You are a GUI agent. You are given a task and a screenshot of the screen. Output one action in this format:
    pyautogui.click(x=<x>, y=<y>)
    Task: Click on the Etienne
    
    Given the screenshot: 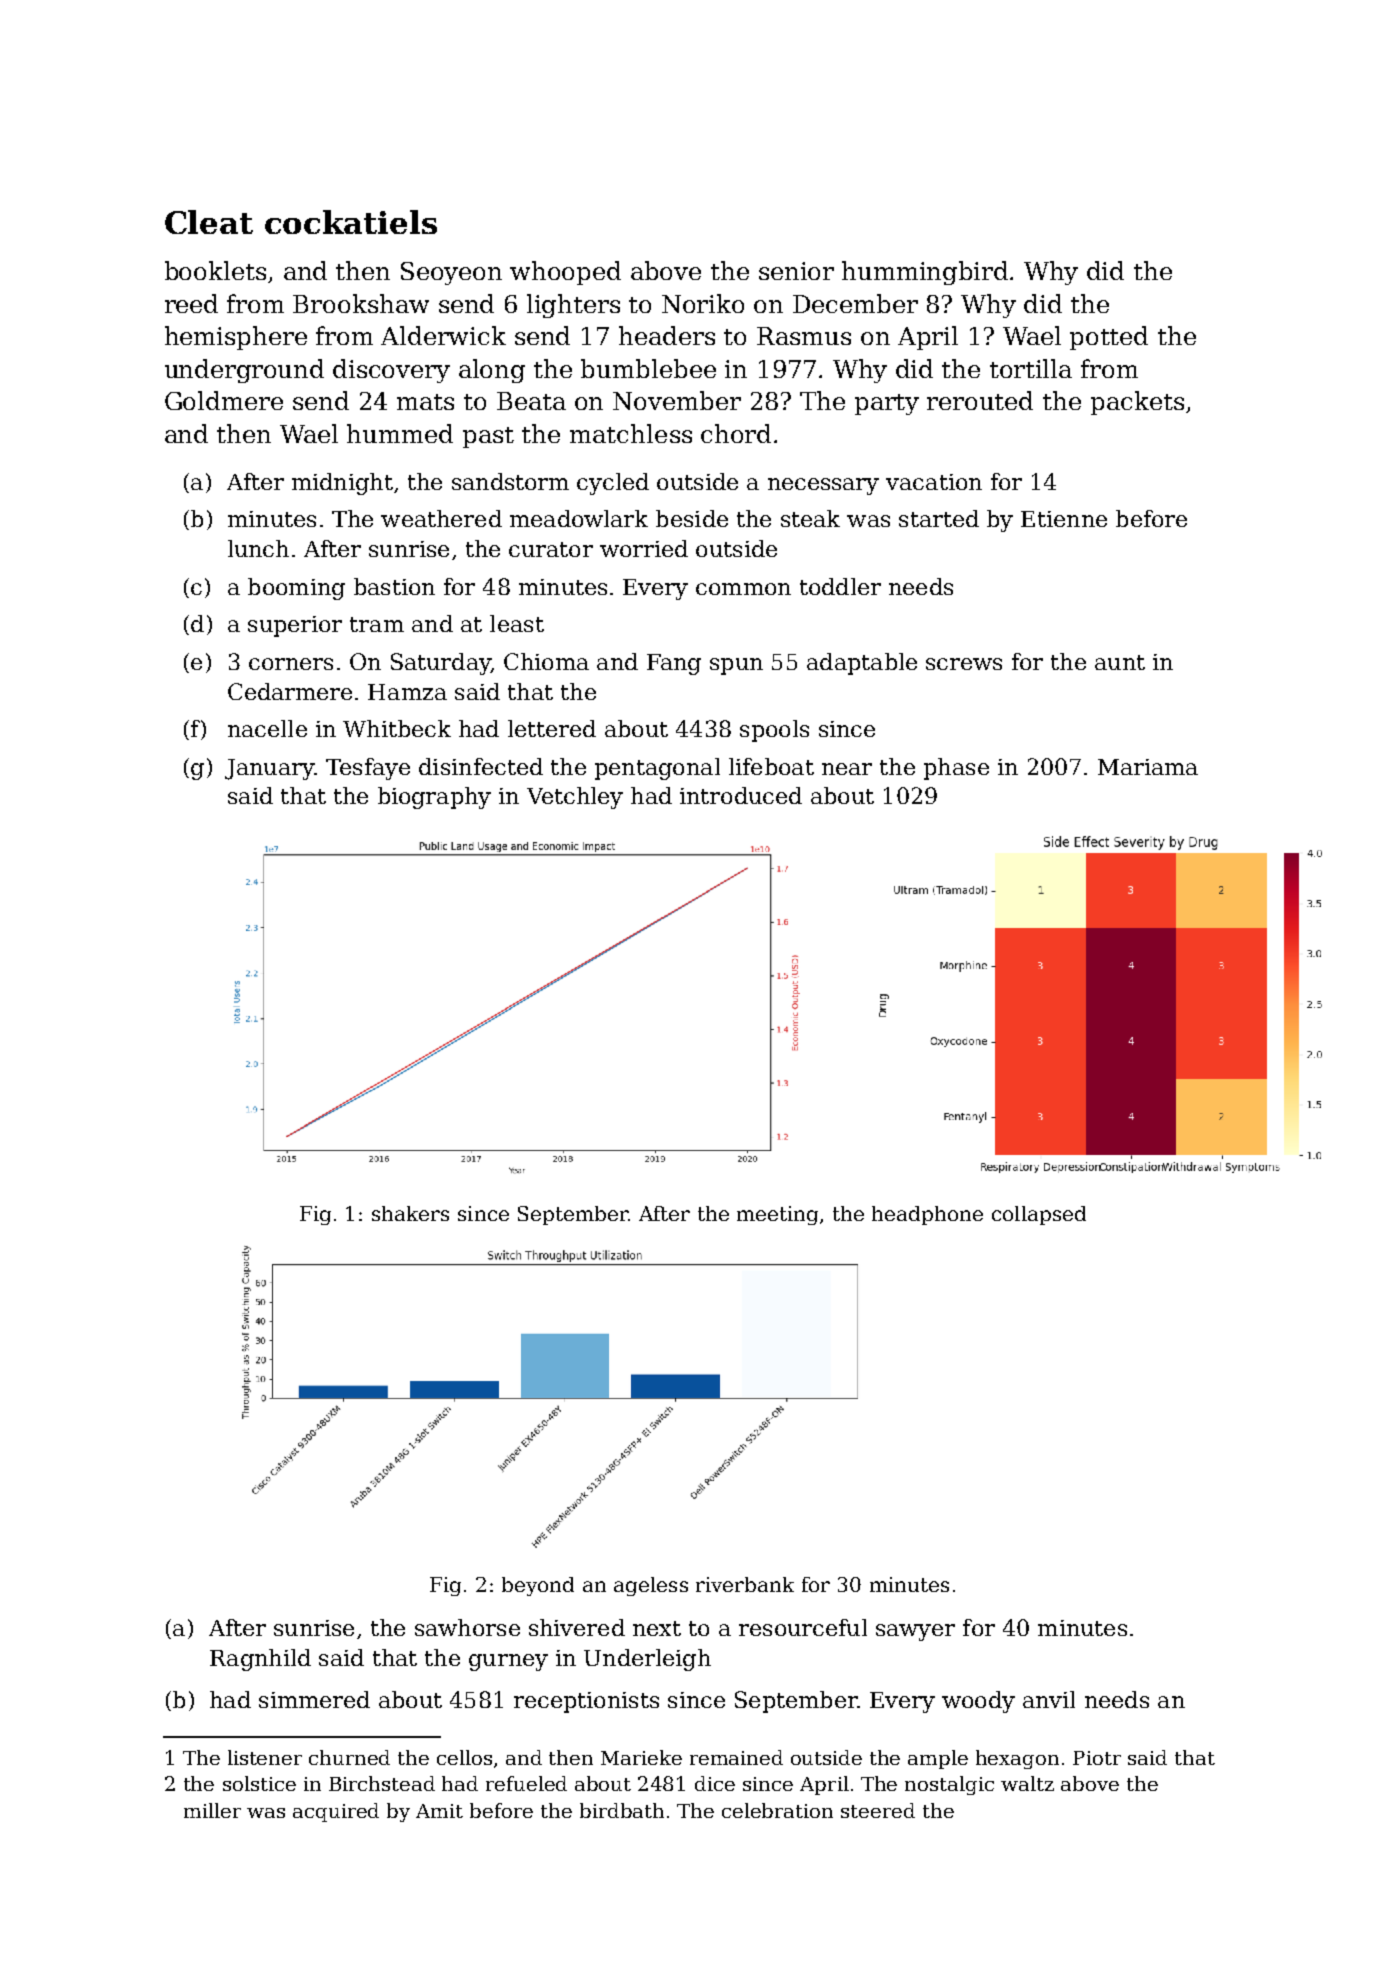 What is the action you would take?
    pyautogui.click(x=1064, y=519)
